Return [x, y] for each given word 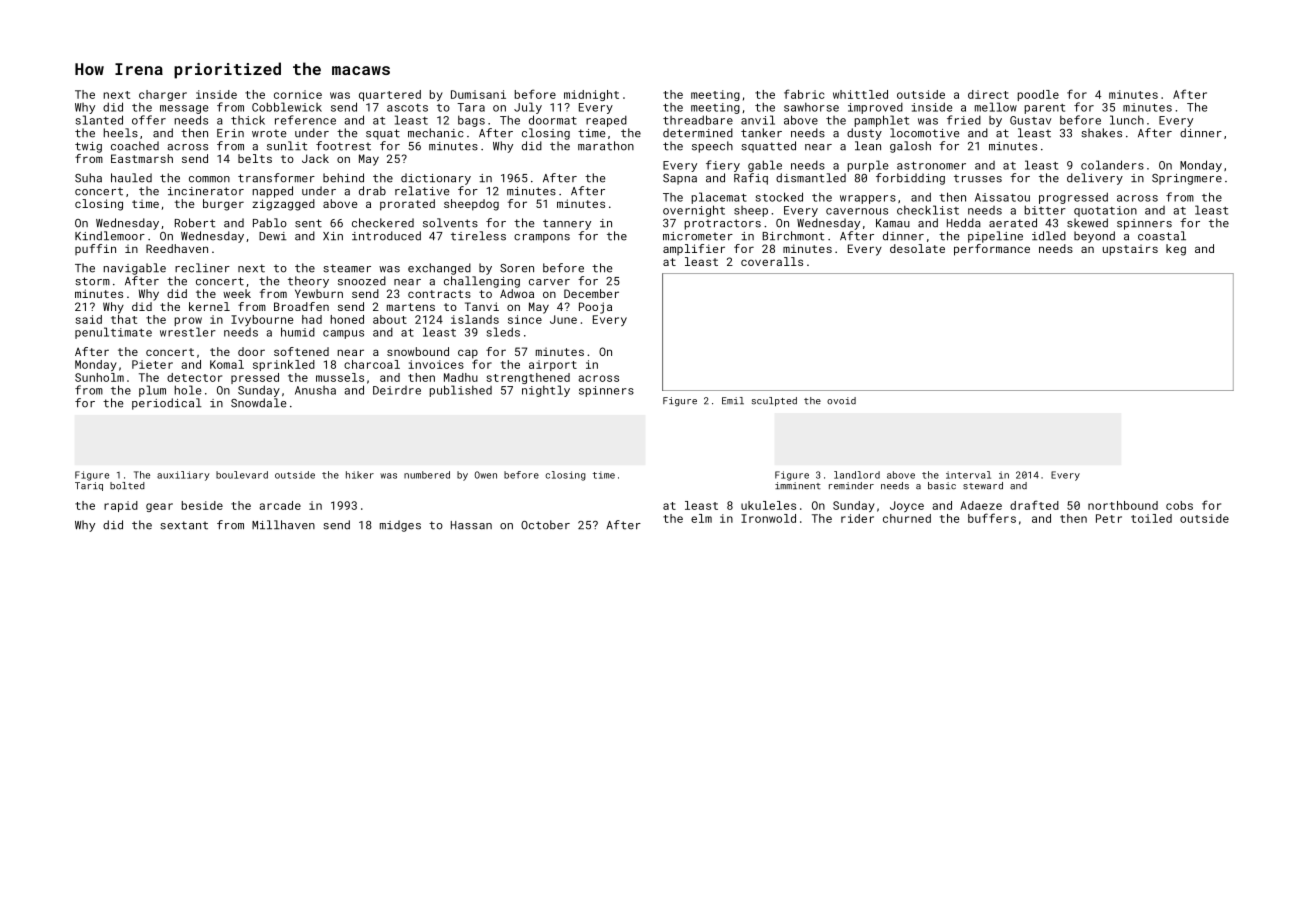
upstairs [1130, 250]
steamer [347, 268]
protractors [723, 224]
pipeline [995, 237]
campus [343, 334]
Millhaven [283, 525]
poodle [1038, 95]
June [563, 319]
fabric [804, 94]
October [545, 525]
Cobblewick [287, 107]
